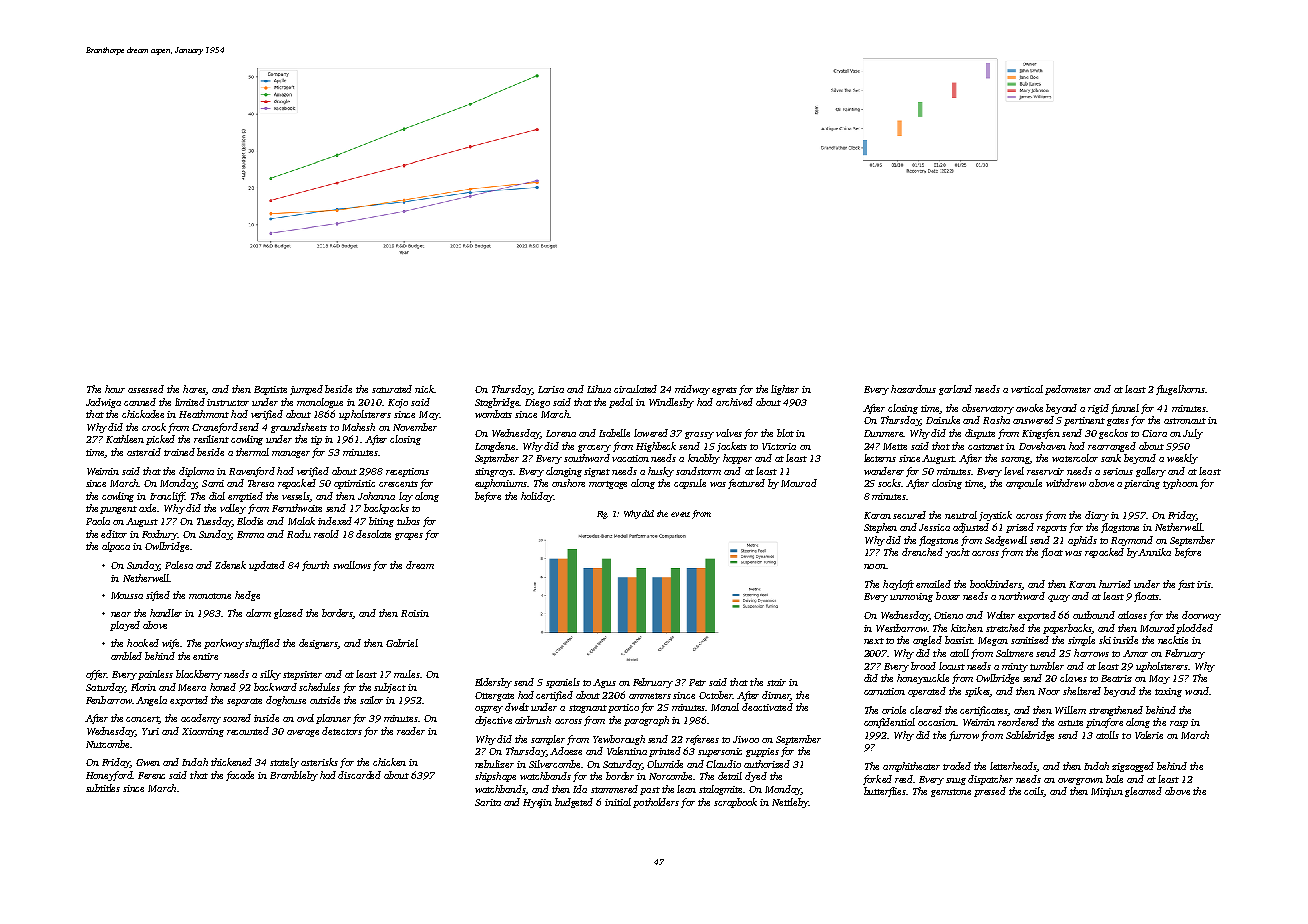  I want to click on sandstorm, so click(698, 471).
